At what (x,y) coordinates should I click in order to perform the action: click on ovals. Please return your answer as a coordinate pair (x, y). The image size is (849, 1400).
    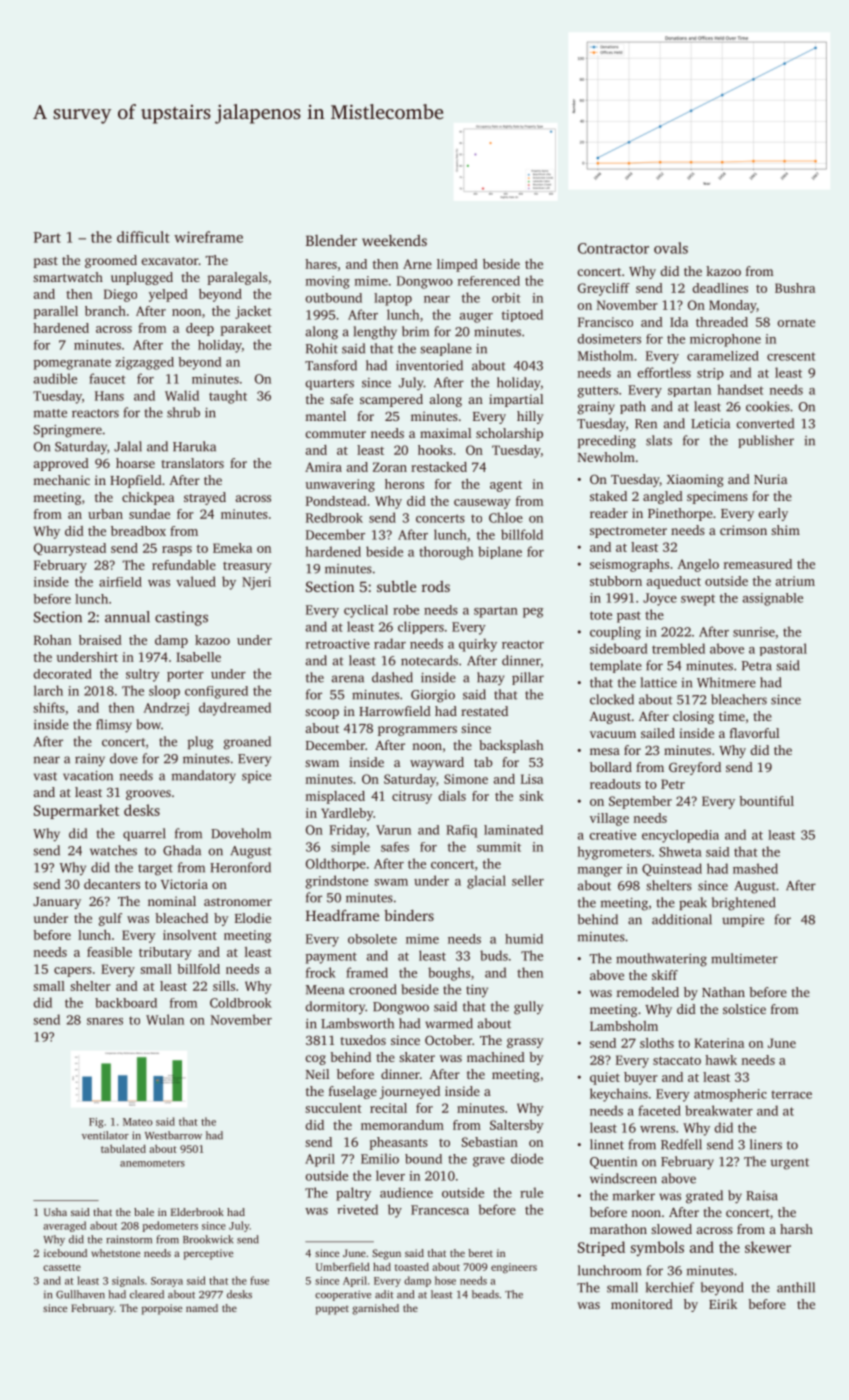
    Looking at the image, I should click on (671, 248).
